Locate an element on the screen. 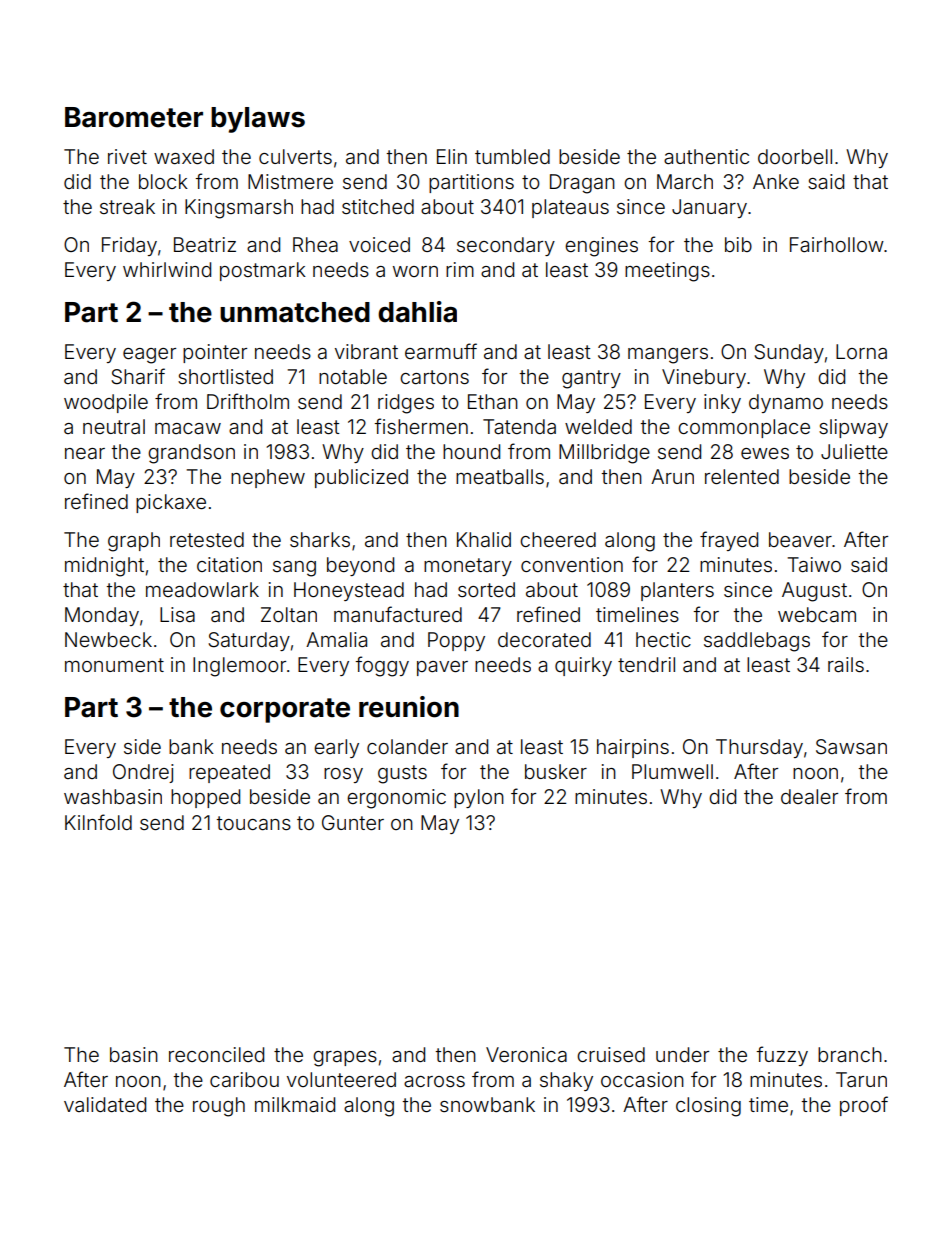  caribou is located at coordinates (244, 1079).
